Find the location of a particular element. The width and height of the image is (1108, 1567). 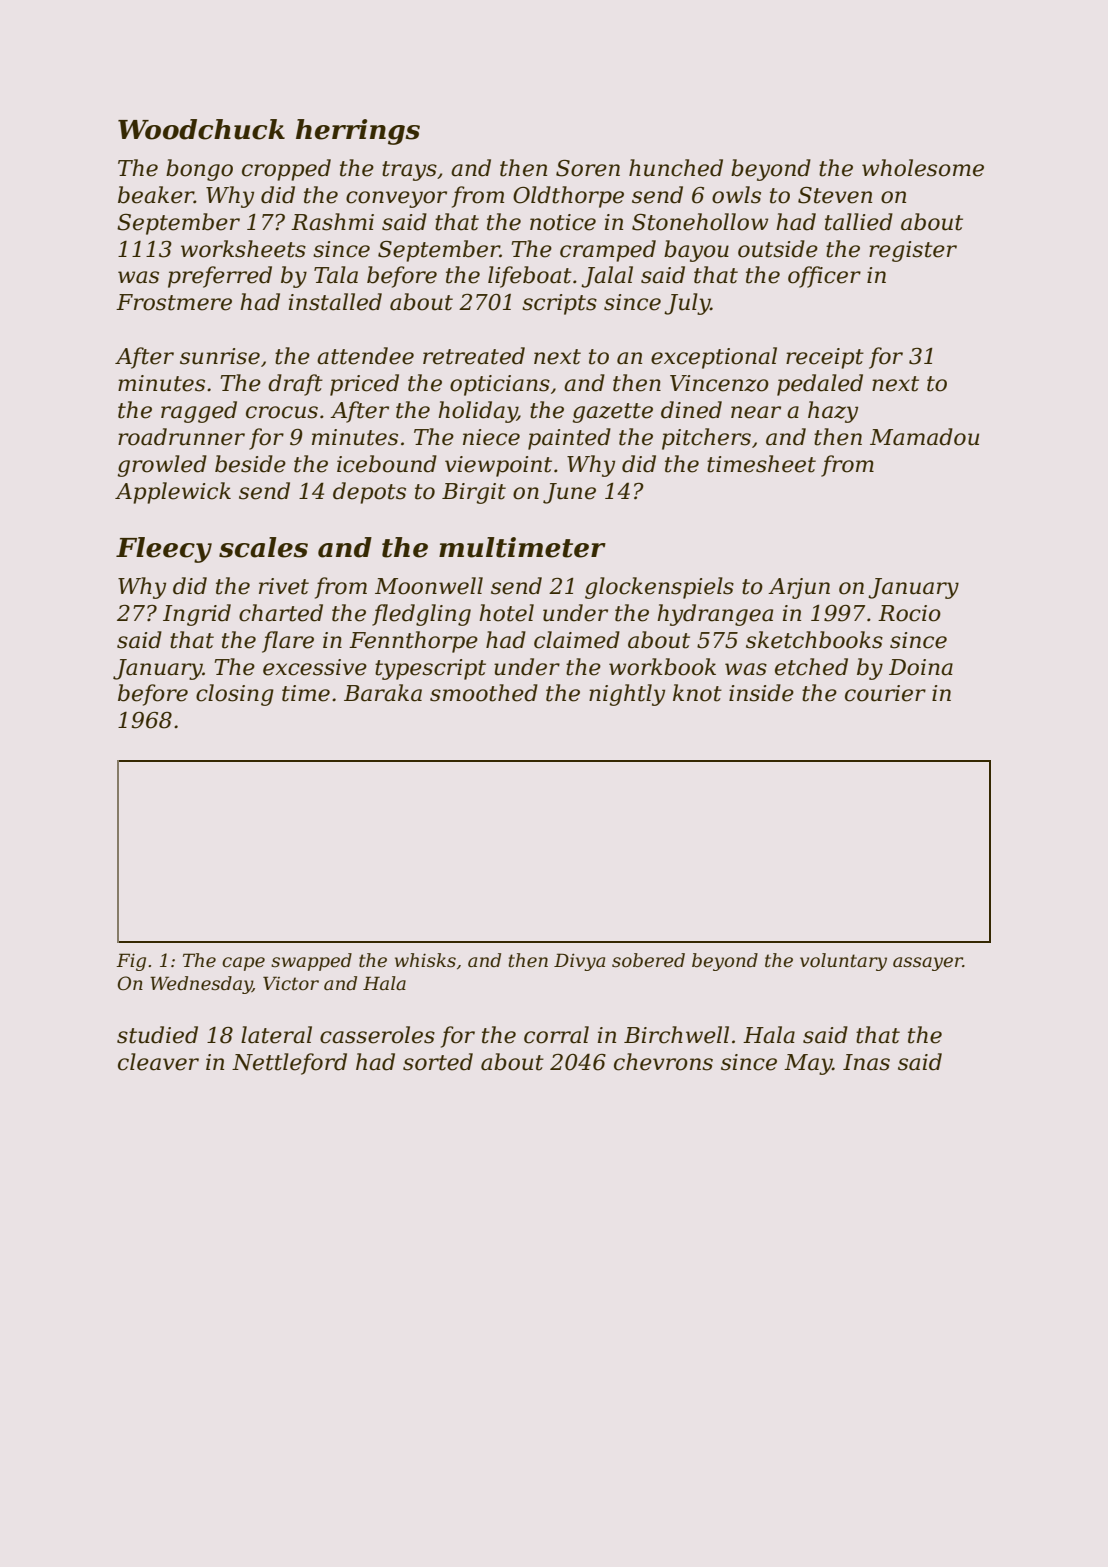

sunrise is located at coordinates (220, 356).
